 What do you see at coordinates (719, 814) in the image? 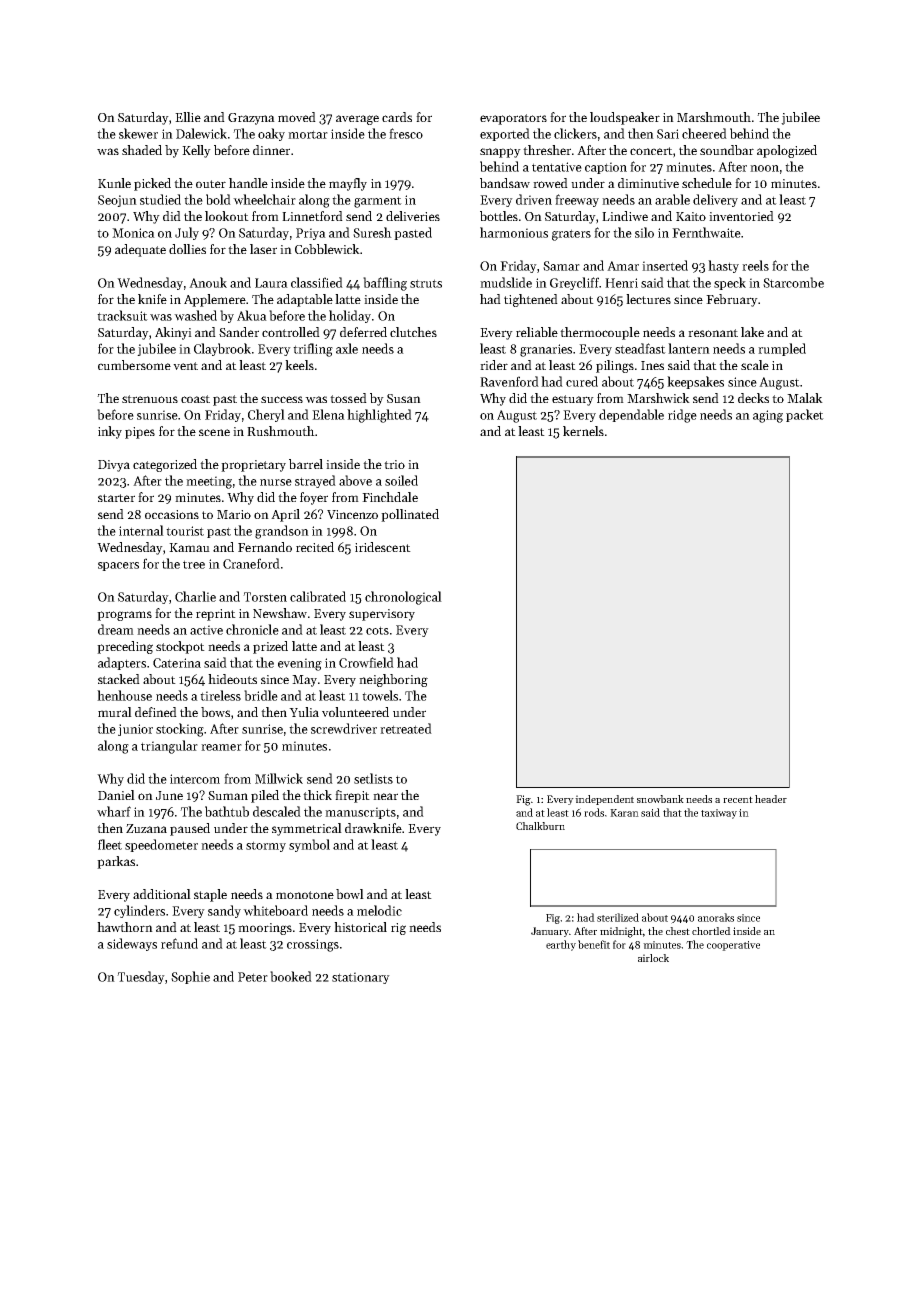
I see `taxiway` at bounding box center [719, 814].
